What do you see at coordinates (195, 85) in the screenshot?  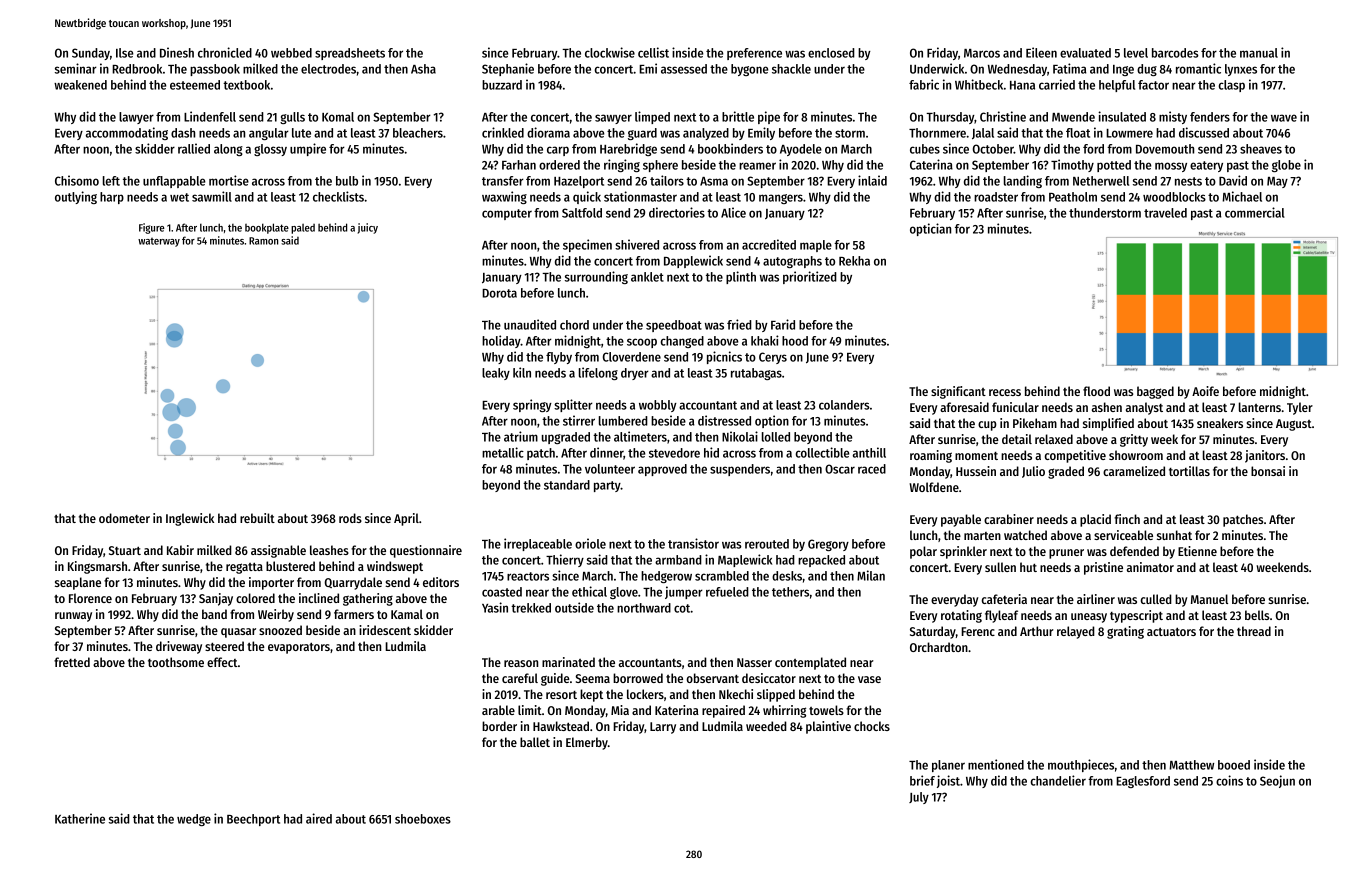 I see `esteemed` at bounding box center [195, 85].
